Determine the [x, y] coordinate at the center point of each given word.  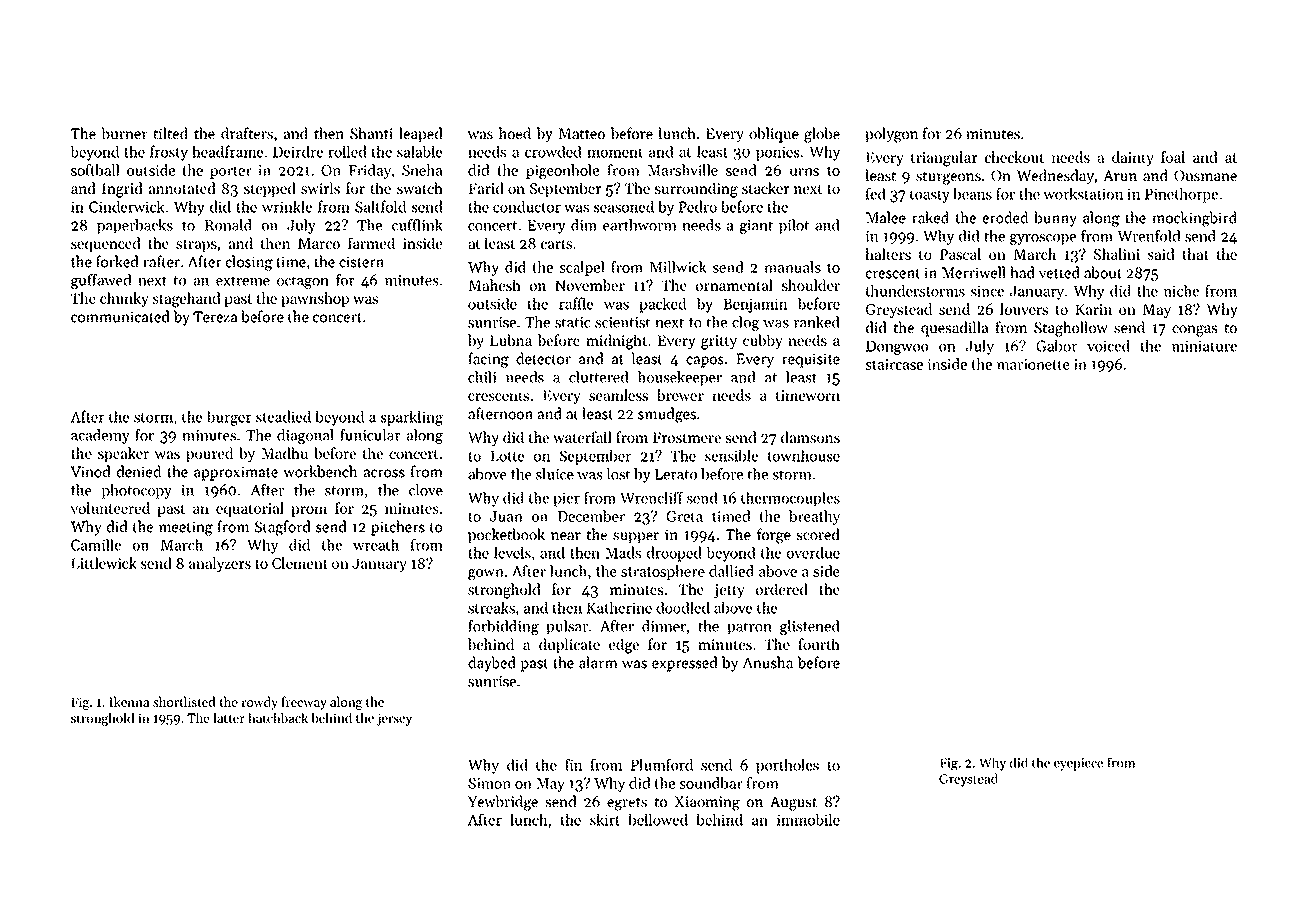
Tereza [215, 317]
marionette [1033, 364]
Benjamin [755, 305]
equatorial [250, 509]
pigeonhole [562, 171]
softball [95, 170]
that [1195, 254]
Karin [1093, 309]
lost [619, 474]
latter [229, 717]
